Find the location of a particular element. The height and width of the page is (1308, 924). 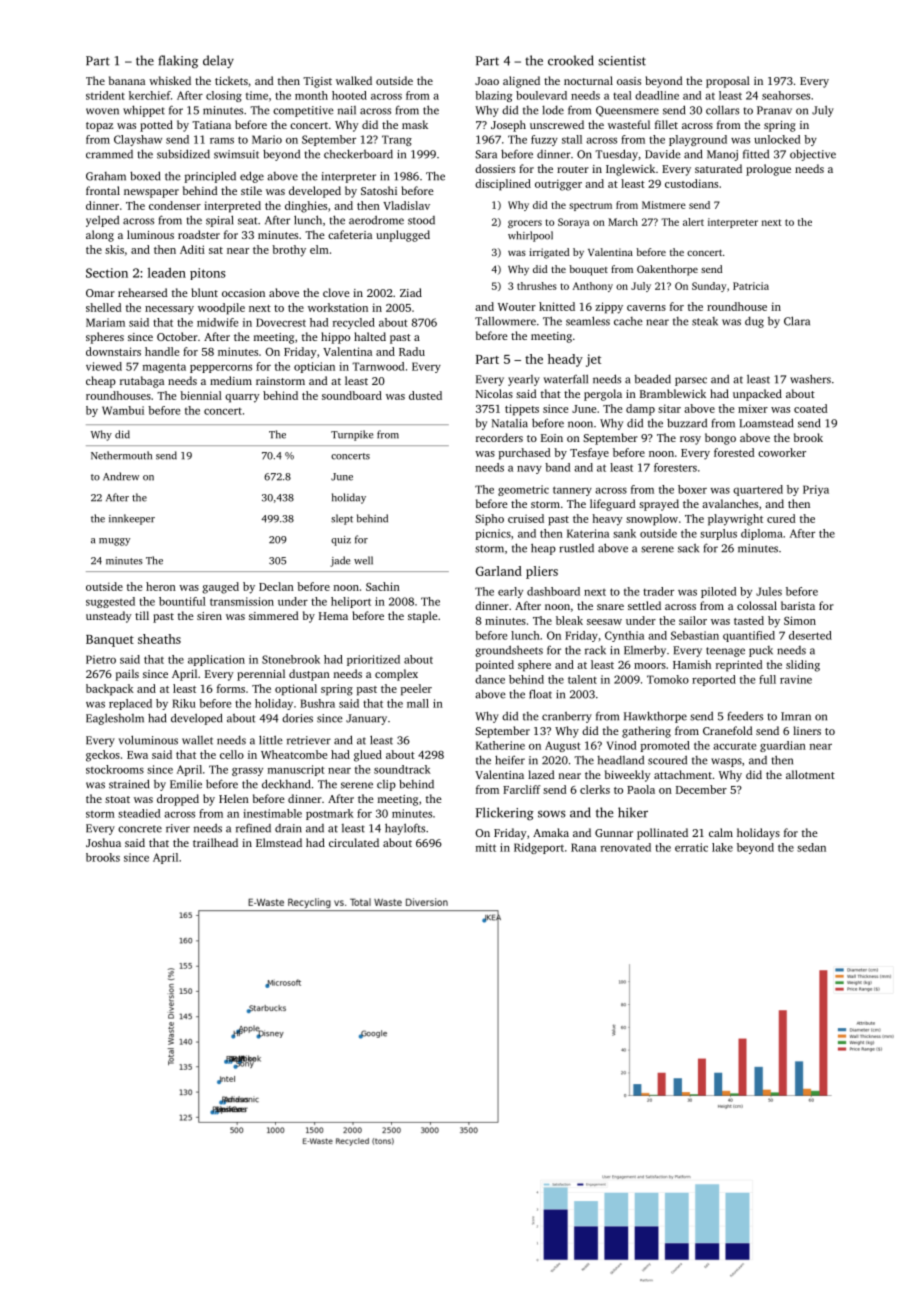

Elmstead is located at coordinates (279, 842).
